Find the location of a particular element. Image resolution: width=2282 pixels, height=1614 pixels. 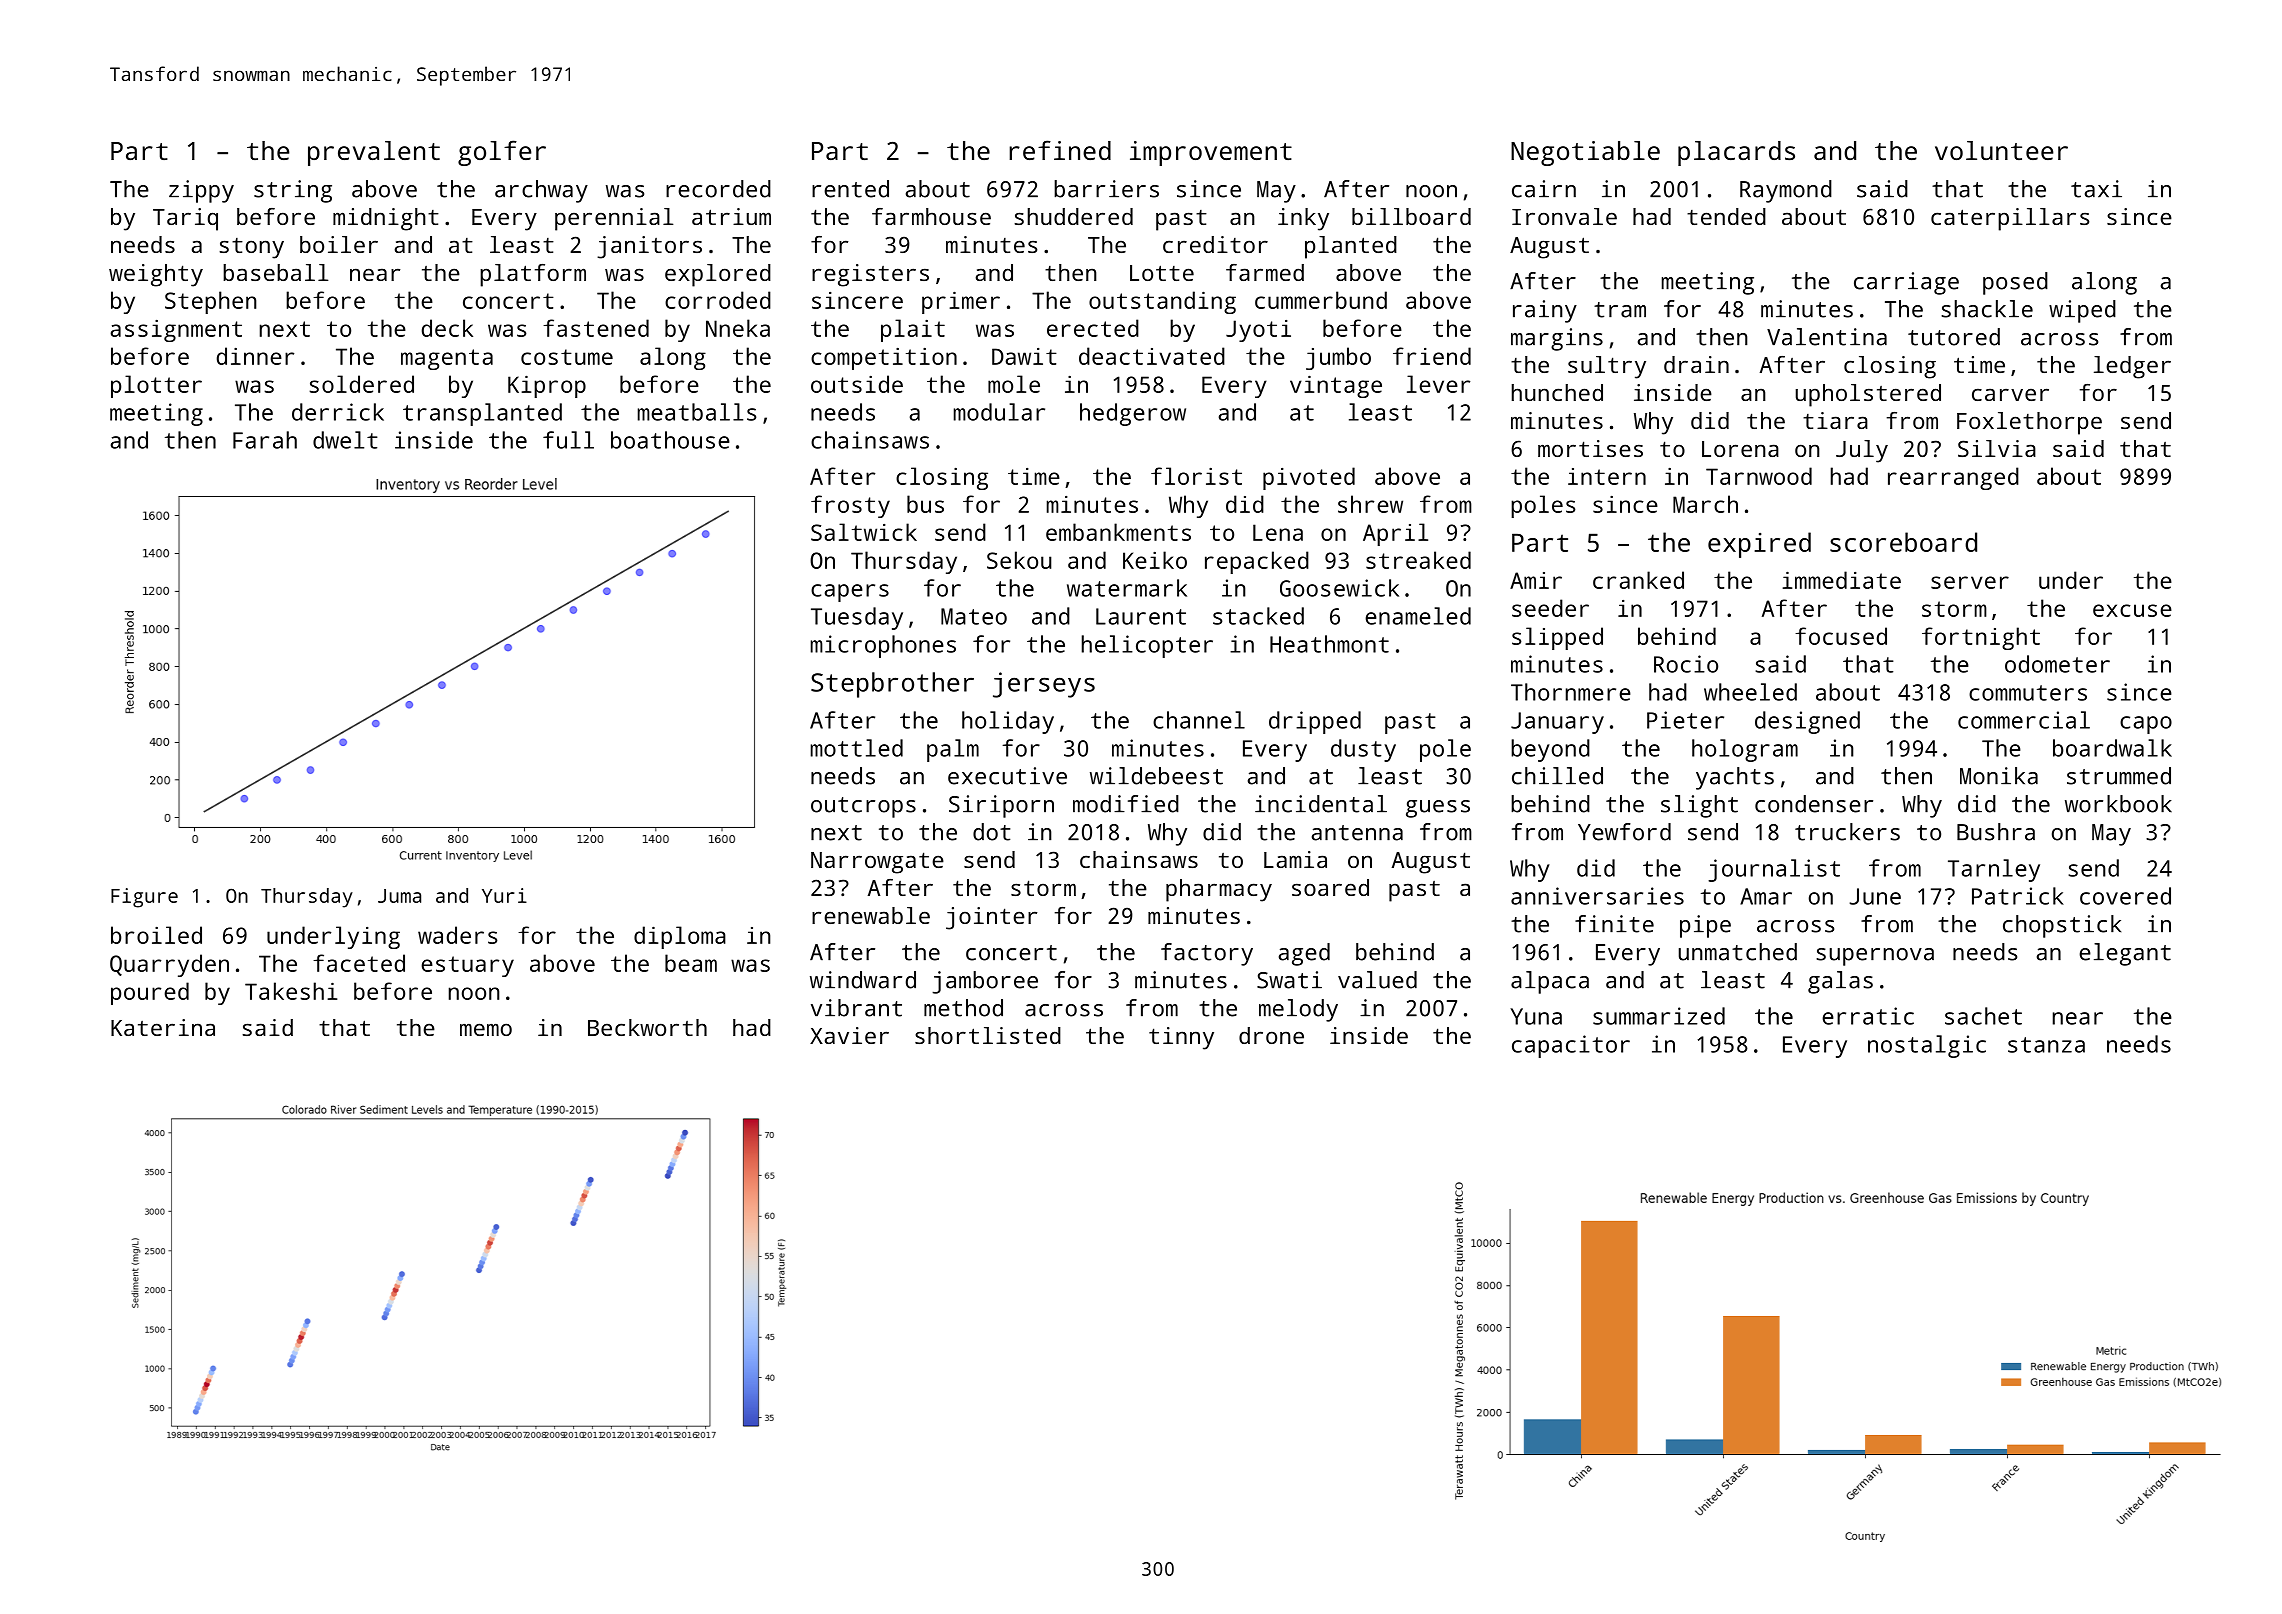

Negotiable is located at coordinates (1585, 153).
